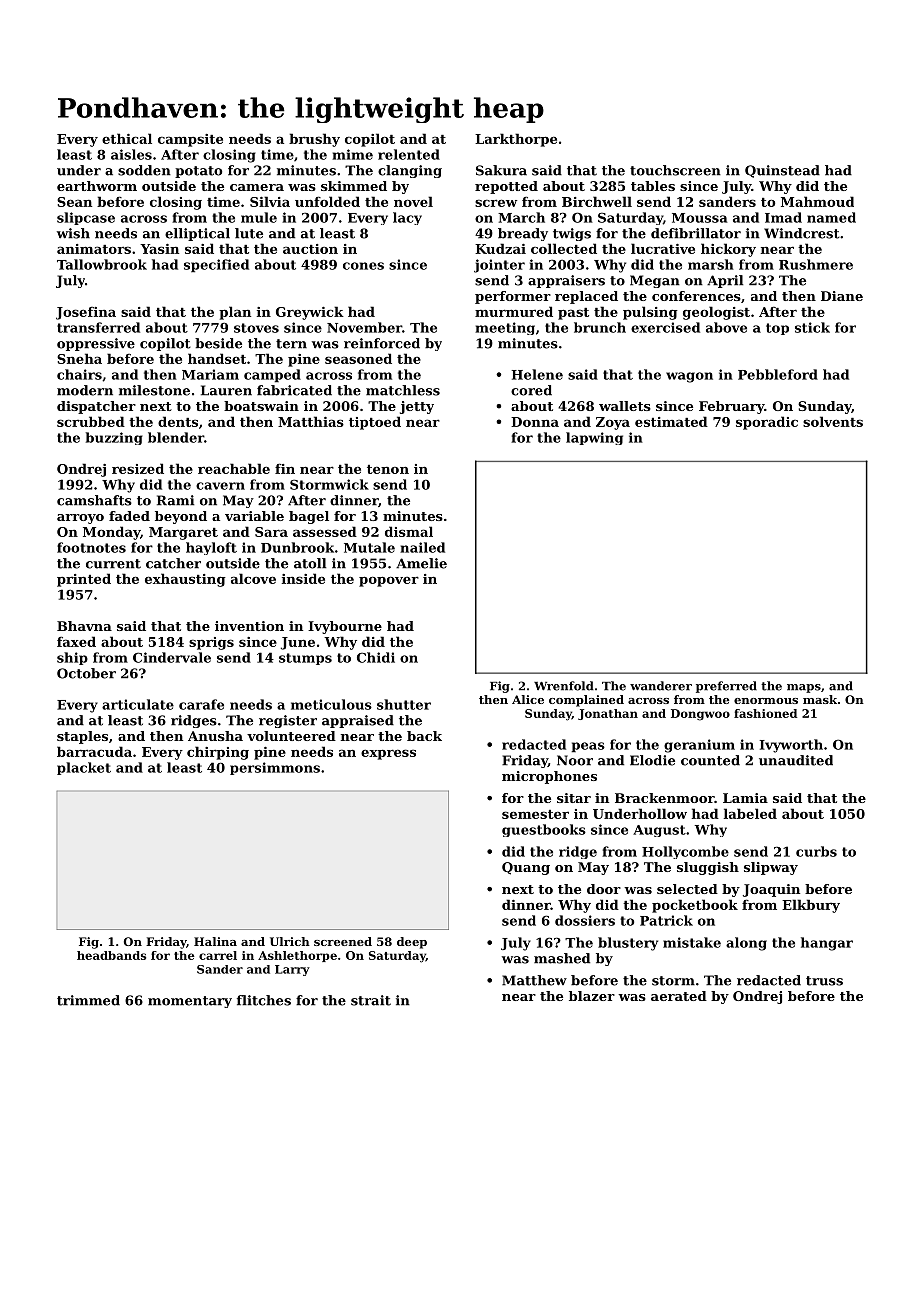 This image has width=924, height=1308. I want to click on sporadic, so click(767, 423).
